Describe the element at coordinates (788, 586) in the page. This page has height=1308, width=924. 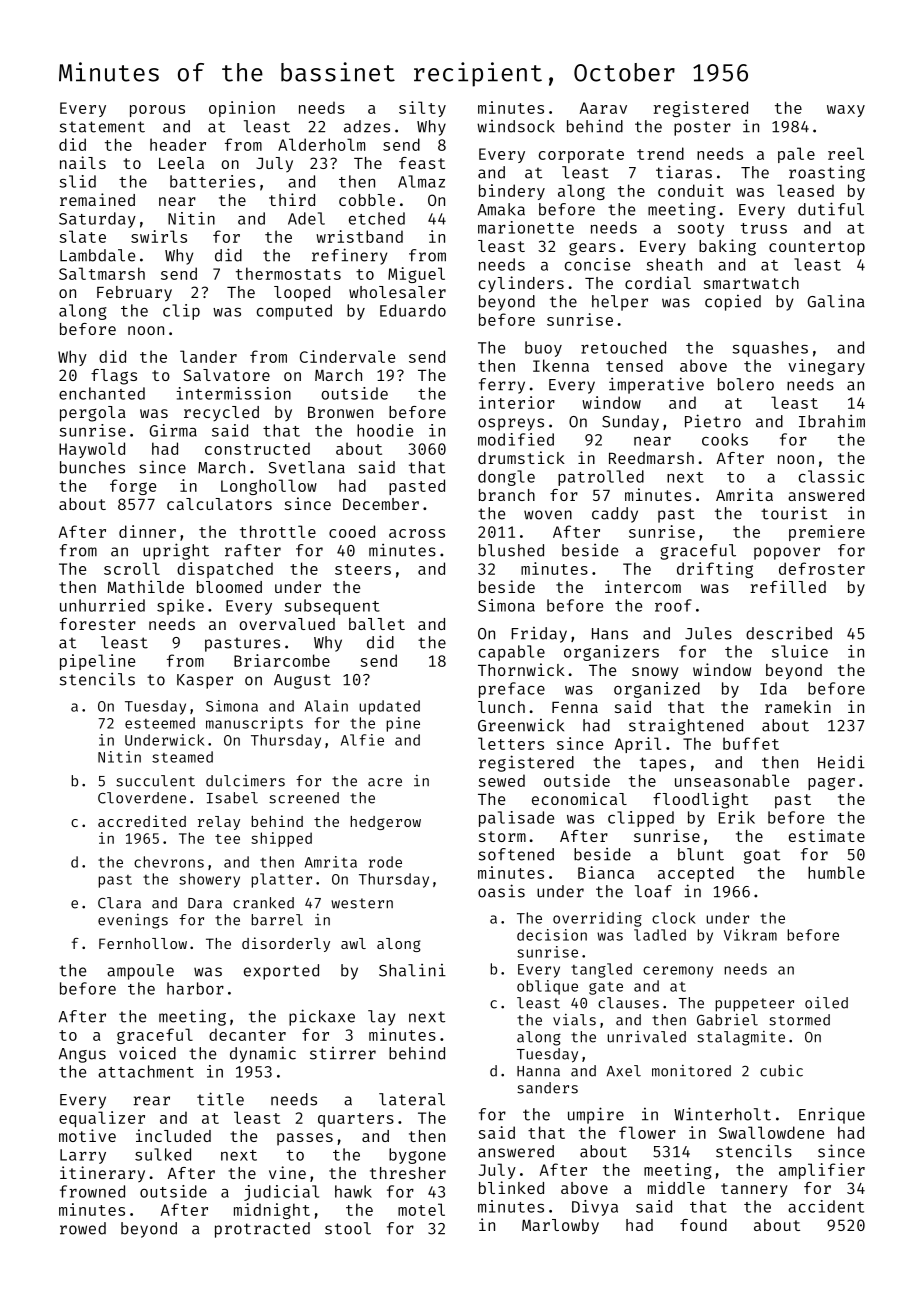
I see `refilled` at that location.
